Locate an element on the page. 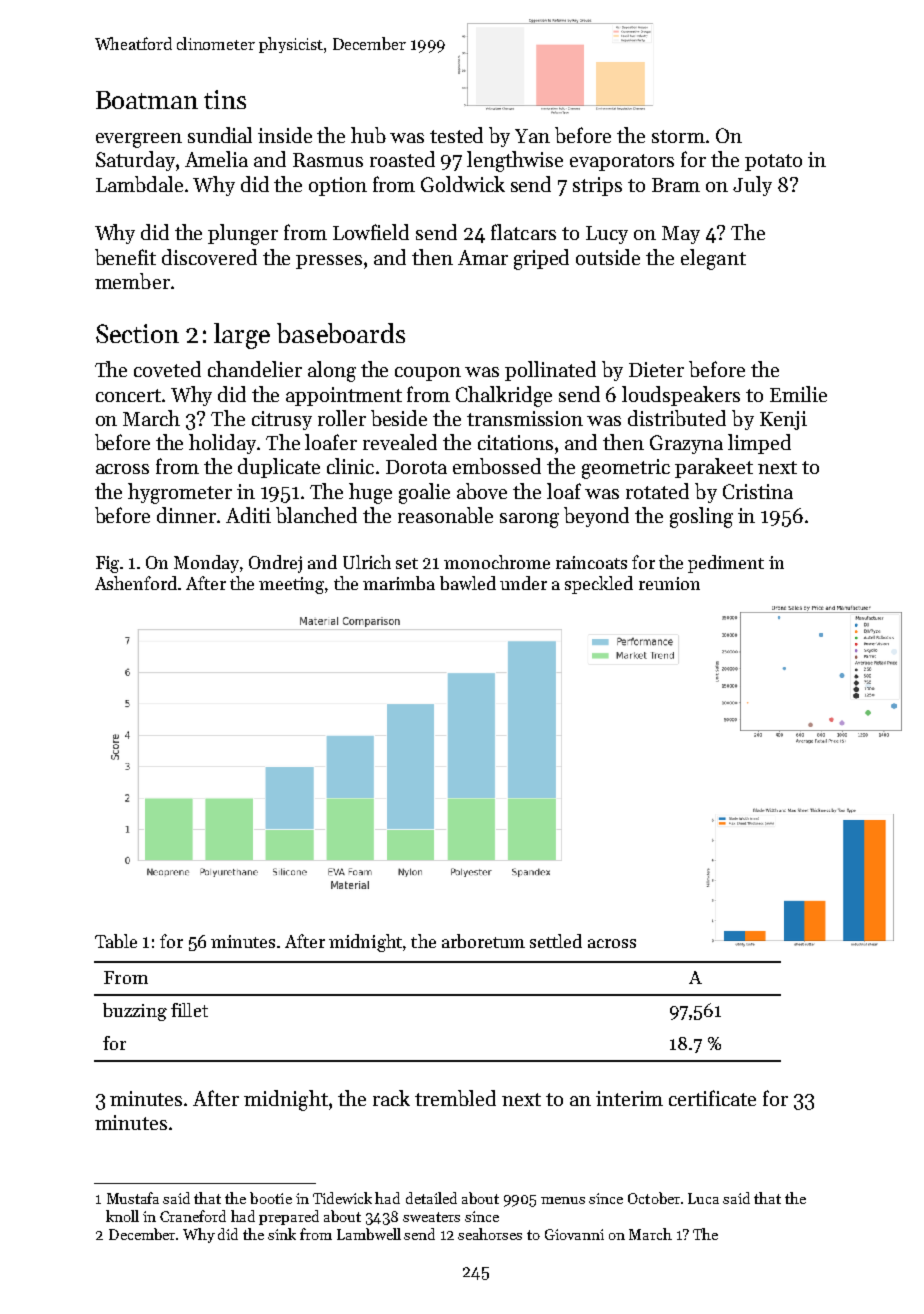  storm is located at coordinates (678, 136).
